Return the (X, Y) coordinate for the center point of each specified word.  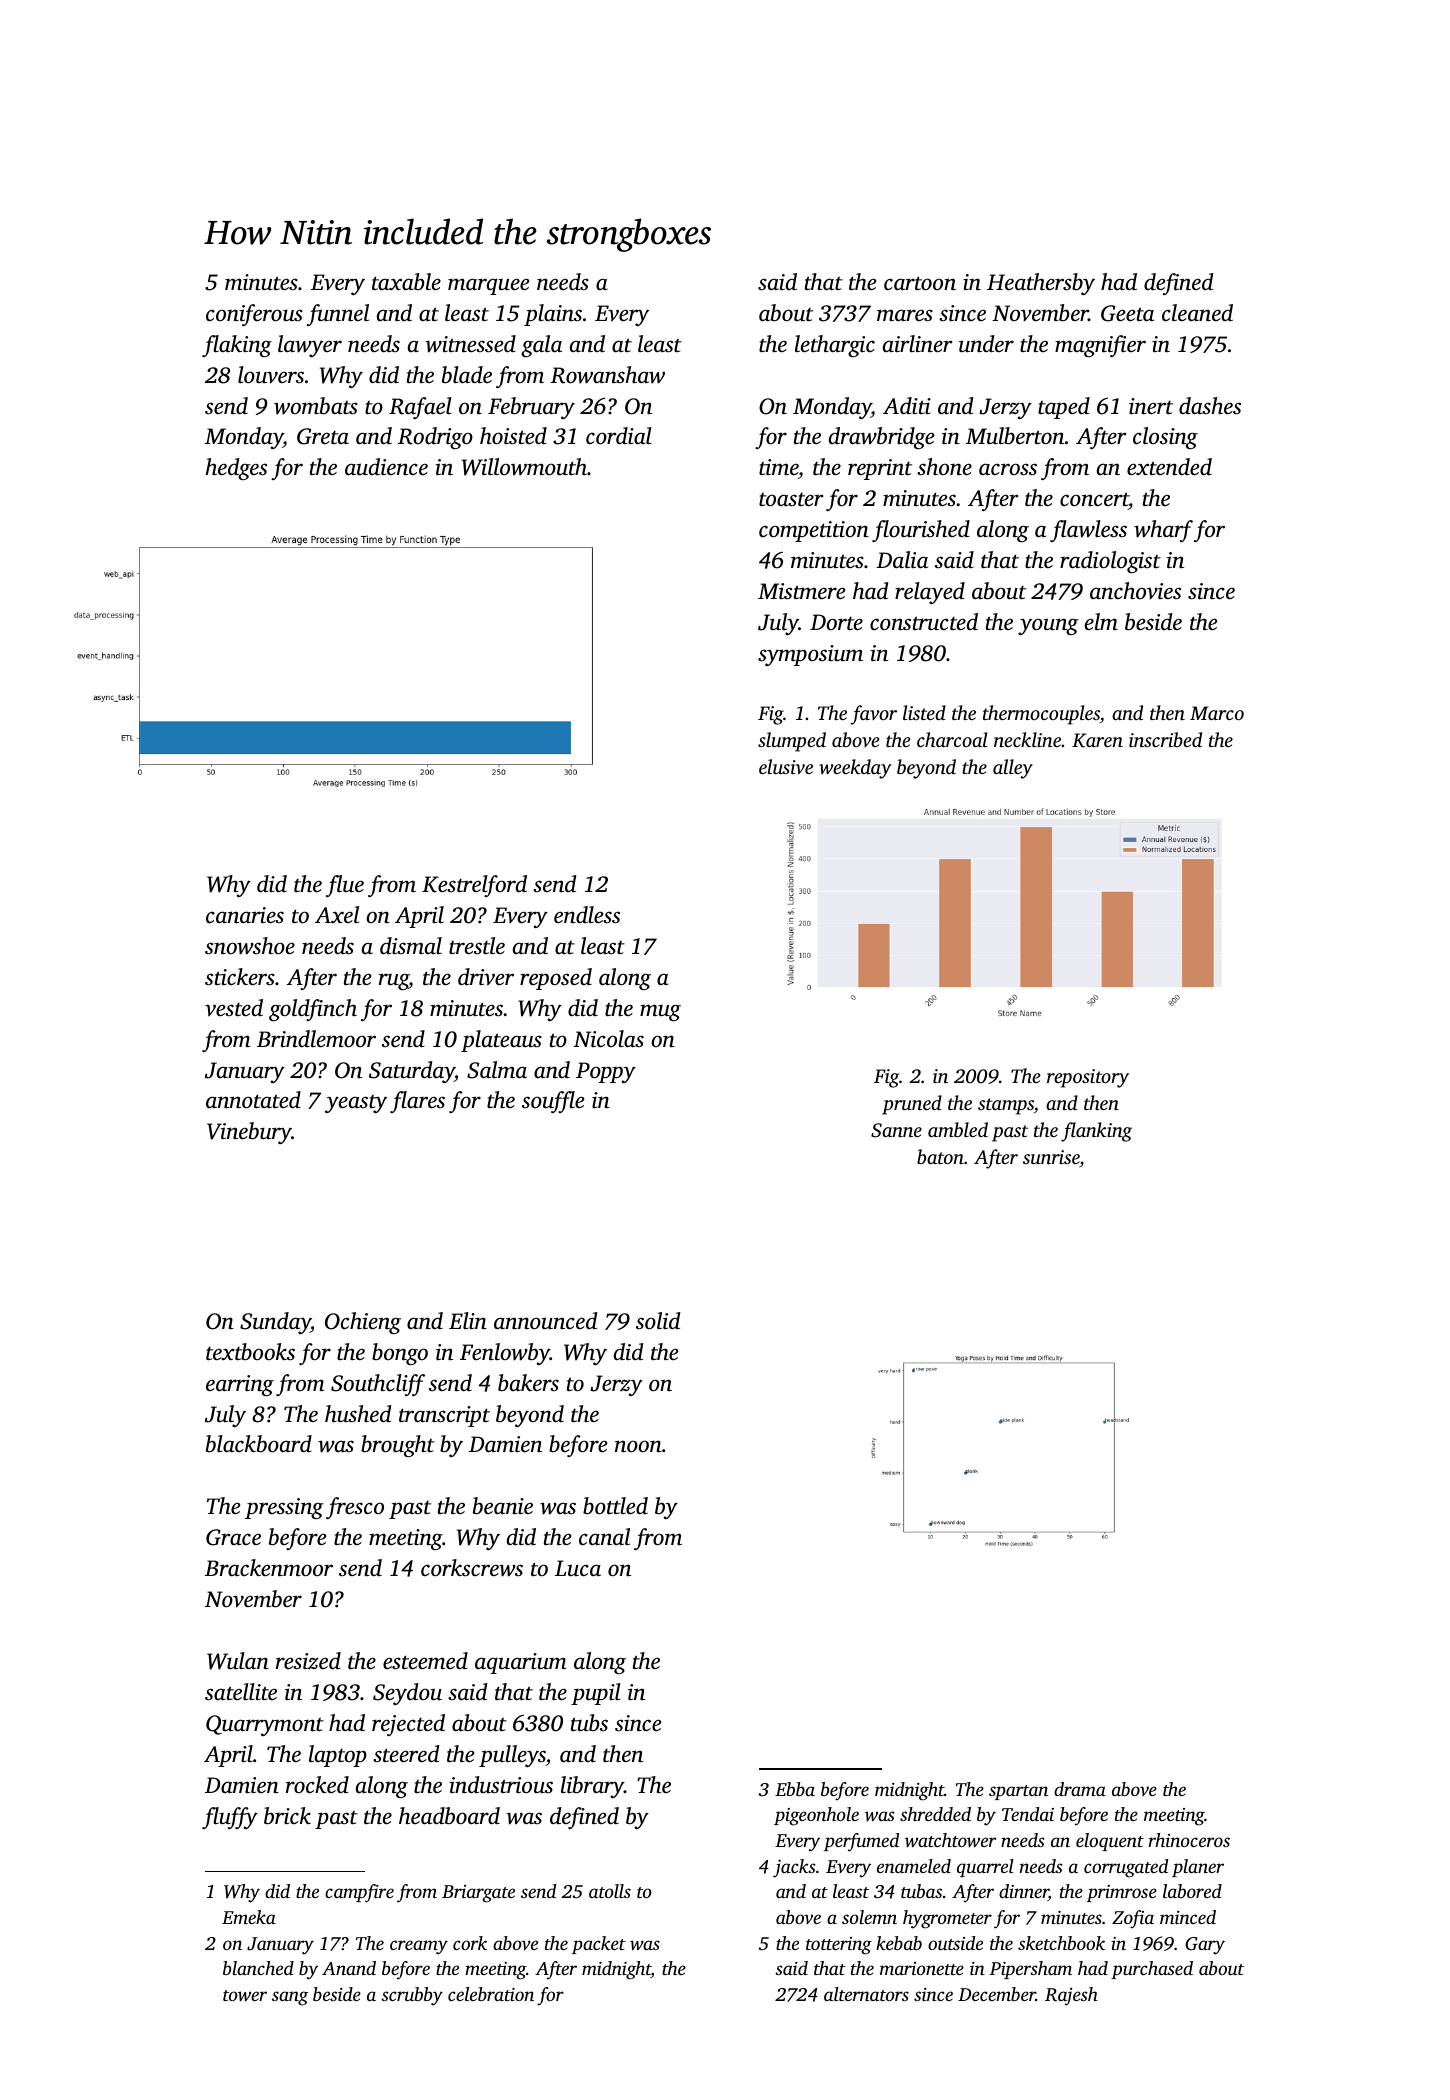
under (986, 344)
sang (290, 1998)
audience (386, 467)
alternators (866, 1994)
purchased (1152, 1970)
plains (553, 315)
